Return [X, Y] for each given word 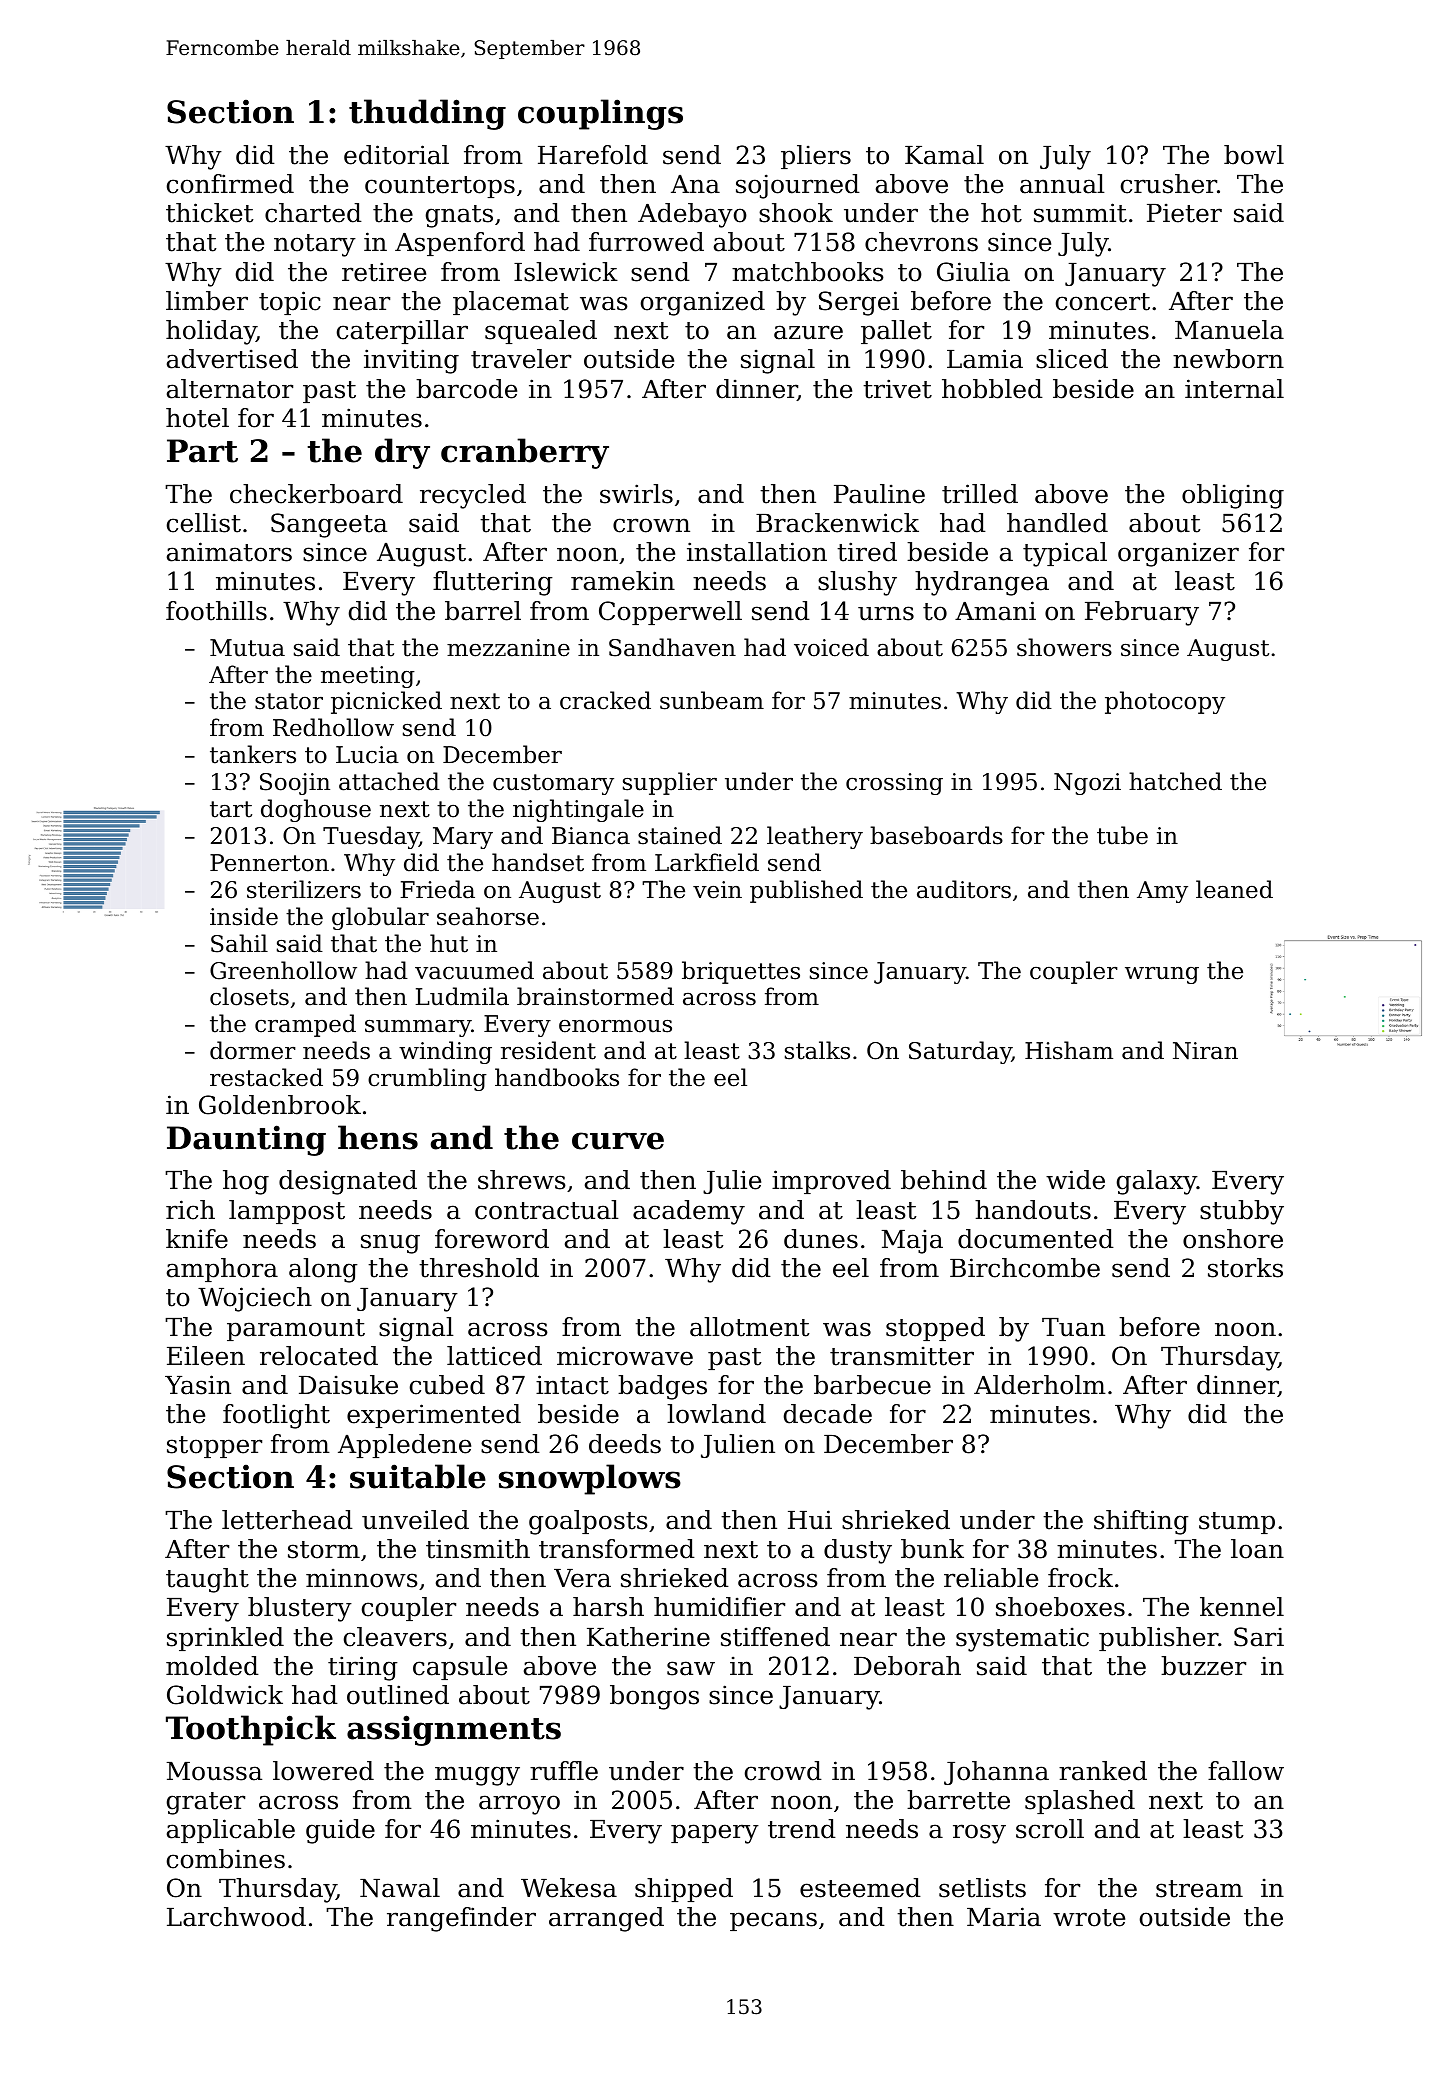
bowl [1254, 155]
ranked [1103, 1771]
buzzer [1203, 1666]
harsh [608, 1607]
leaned [1234, 889]
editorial [396, 155]
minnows [362, 1578]
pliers [816, 157]
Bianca [591, 836]
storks [1245, 1268]
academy [689, 1212]
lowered [323, 1771]
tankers [253, 754]
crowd [783, 1771]
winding [445, 1052]
